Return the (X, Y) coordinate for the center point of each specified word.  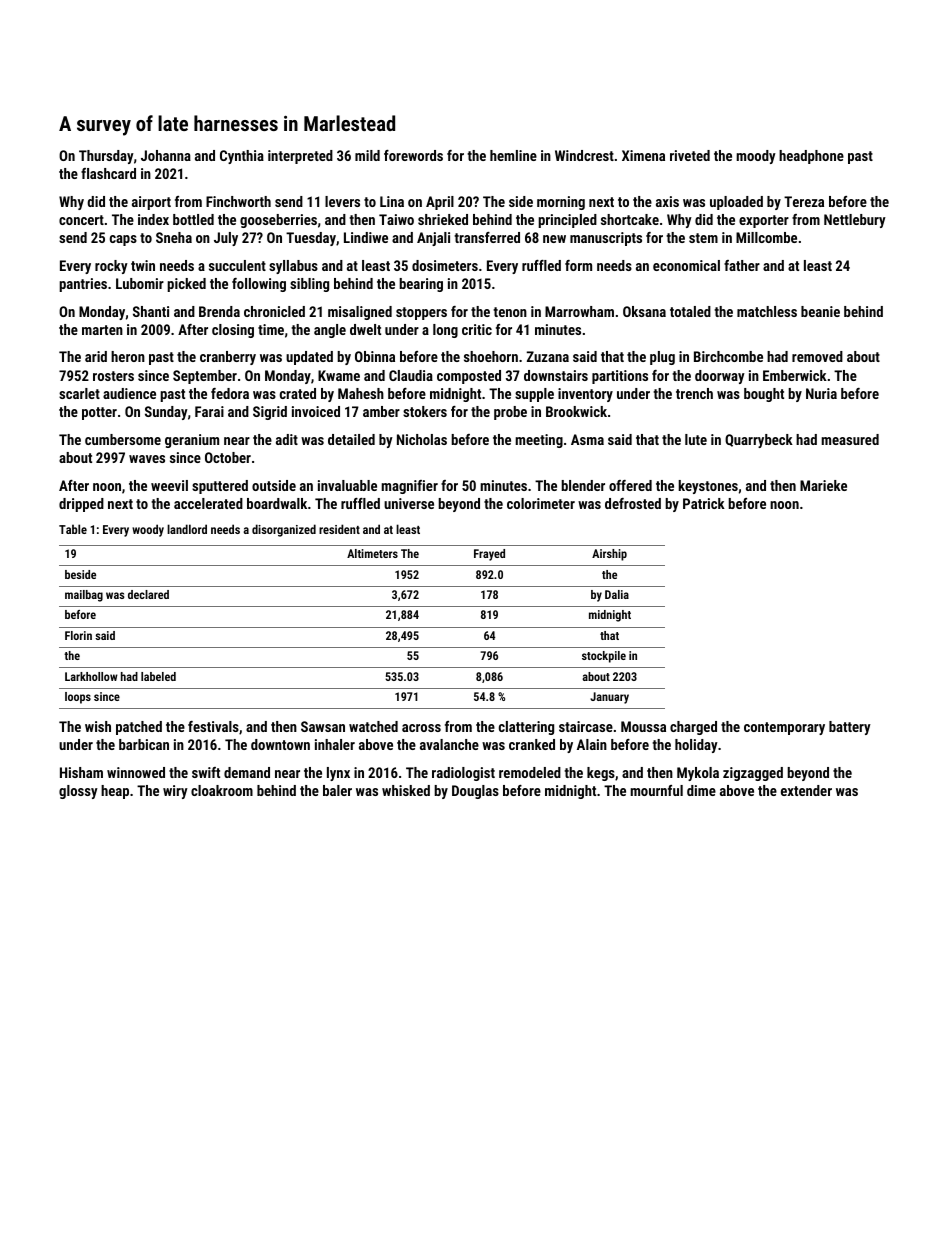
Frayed (489, 555)
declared (148, 594)
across (421, 728)
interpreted (300, 157)
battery (850, 728)
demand (247, 772)
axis (667, 201)
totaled (690, 311)
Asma (587, 439)
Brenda (219, 311)
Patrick (704, 503)
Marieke (823, 485)
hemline (513, 155)
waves (147, 459)
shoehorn (491, 356)
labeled (158, 676)
